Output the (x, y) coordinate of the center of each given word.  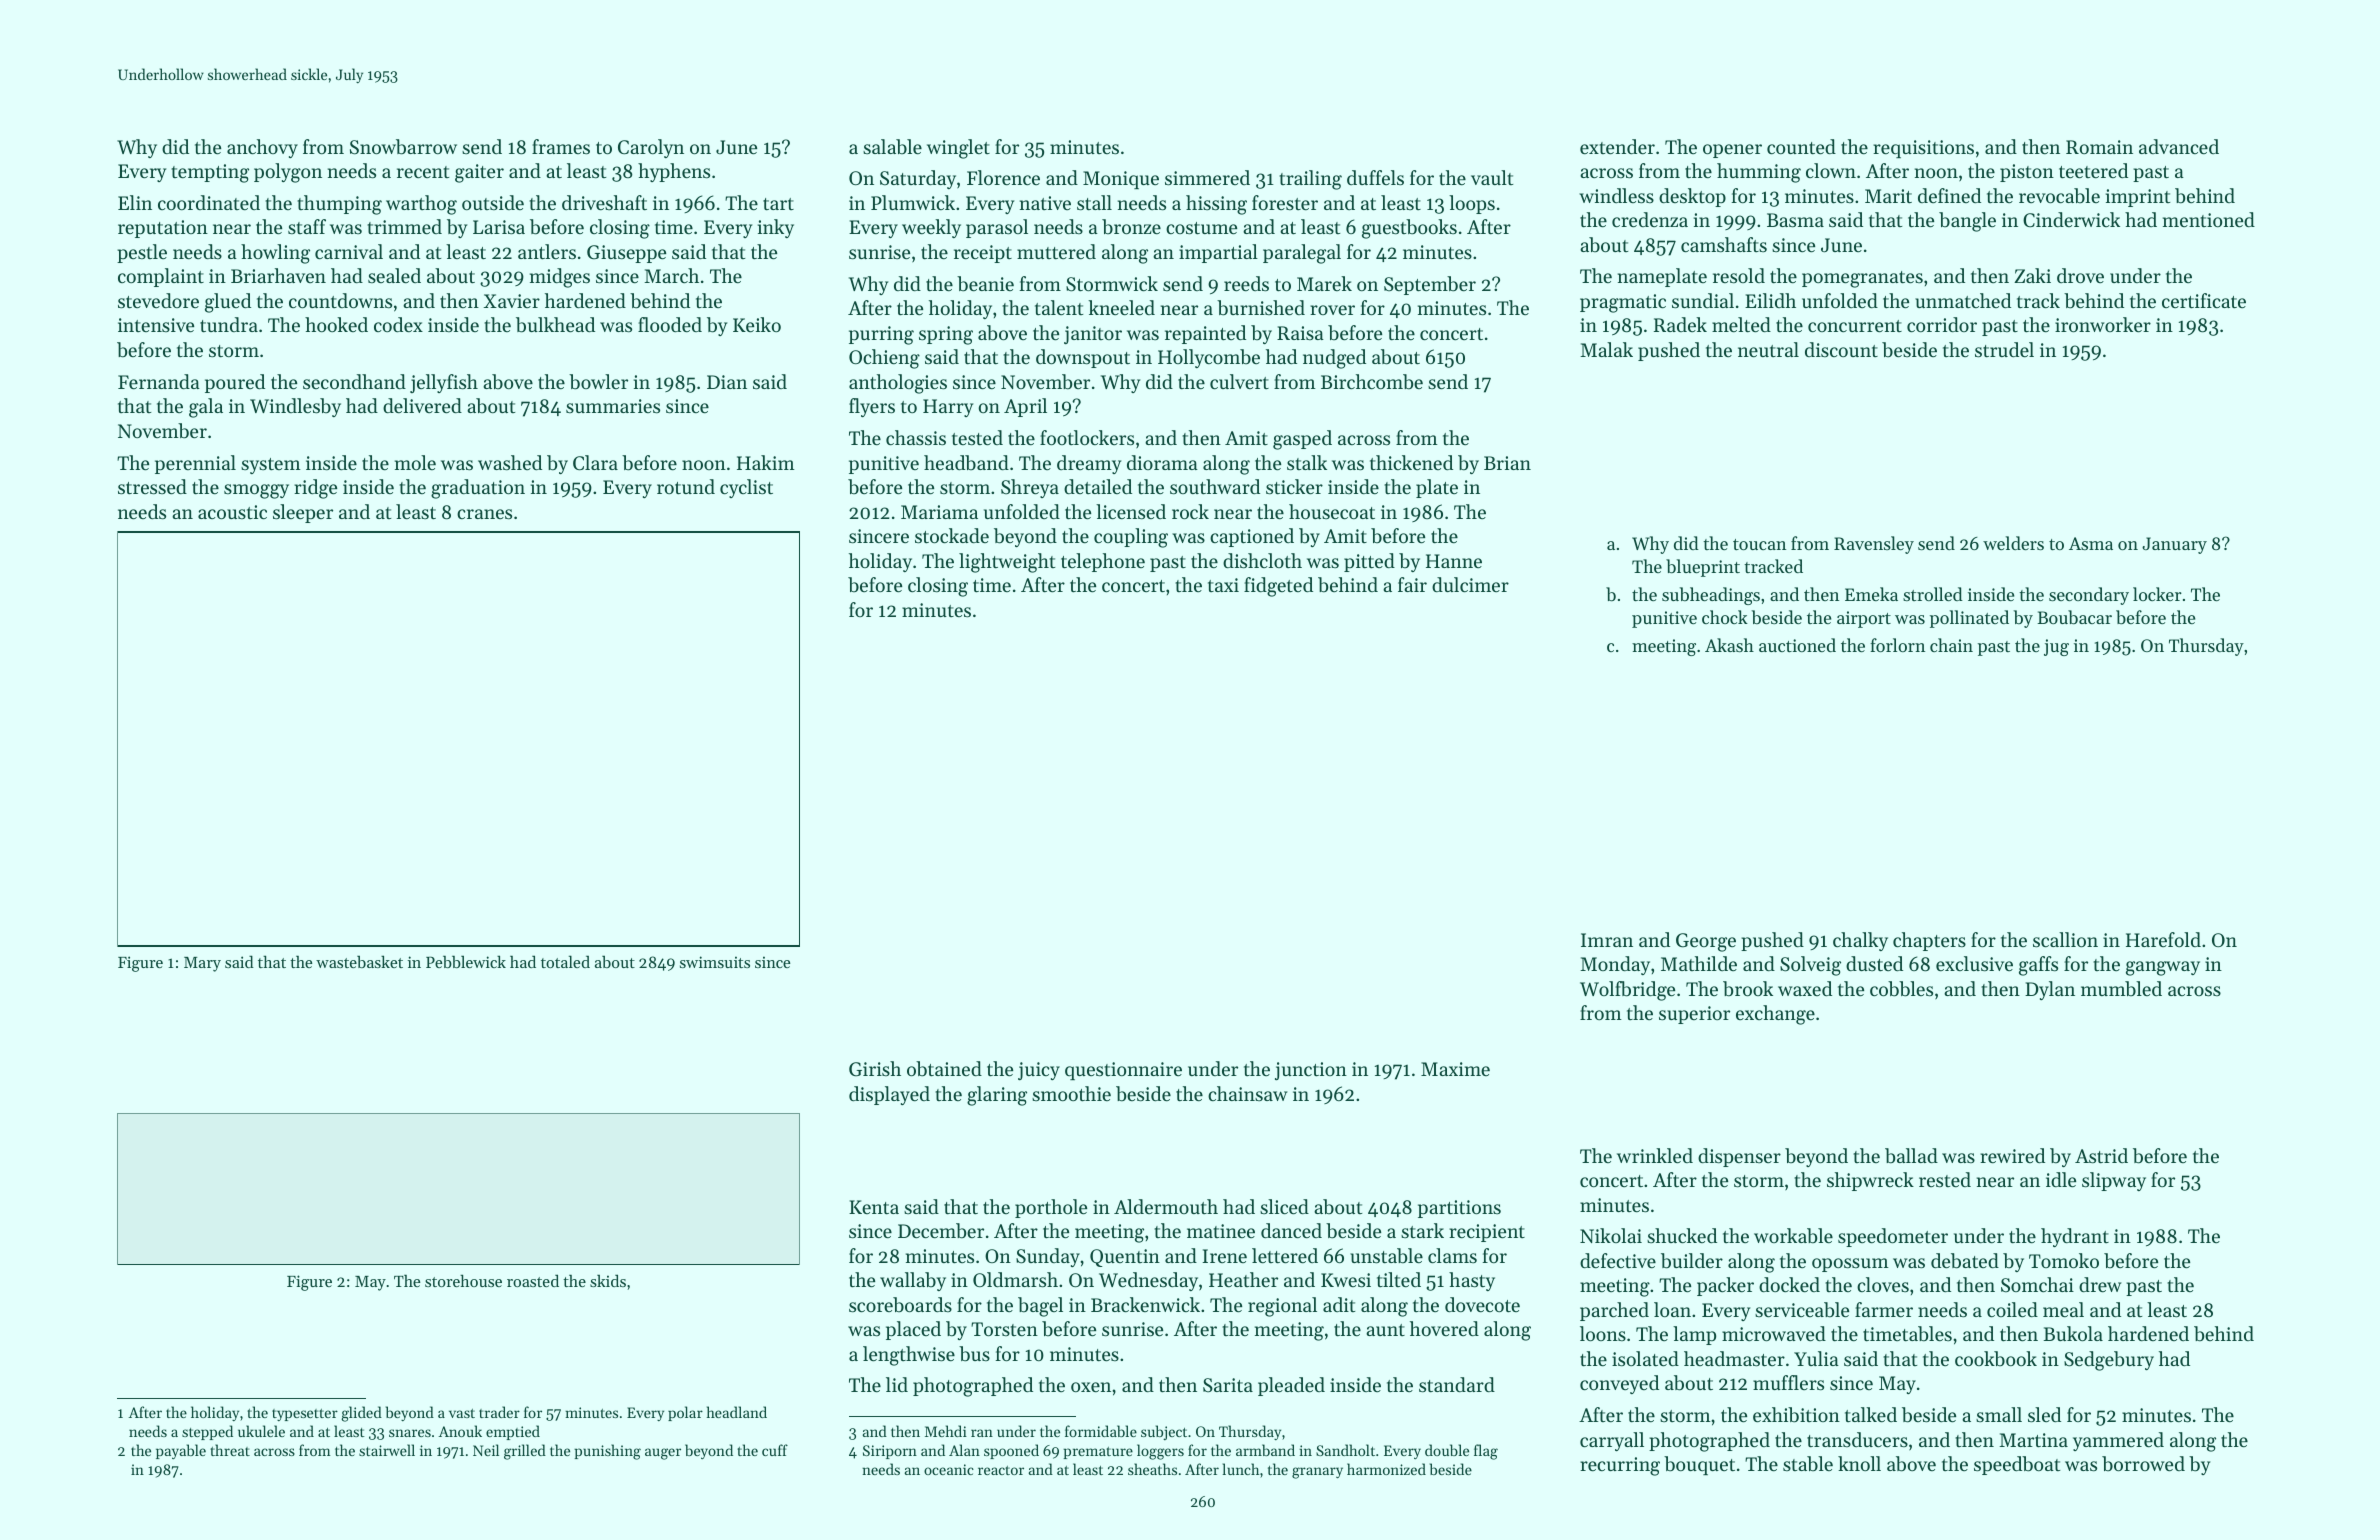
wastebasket (359, 961)
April (1025, 407)
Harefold (2163, 939)
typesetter (305, 1415)
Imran (1607, 940)
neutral (1768, 349)
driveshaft (604, 202)
